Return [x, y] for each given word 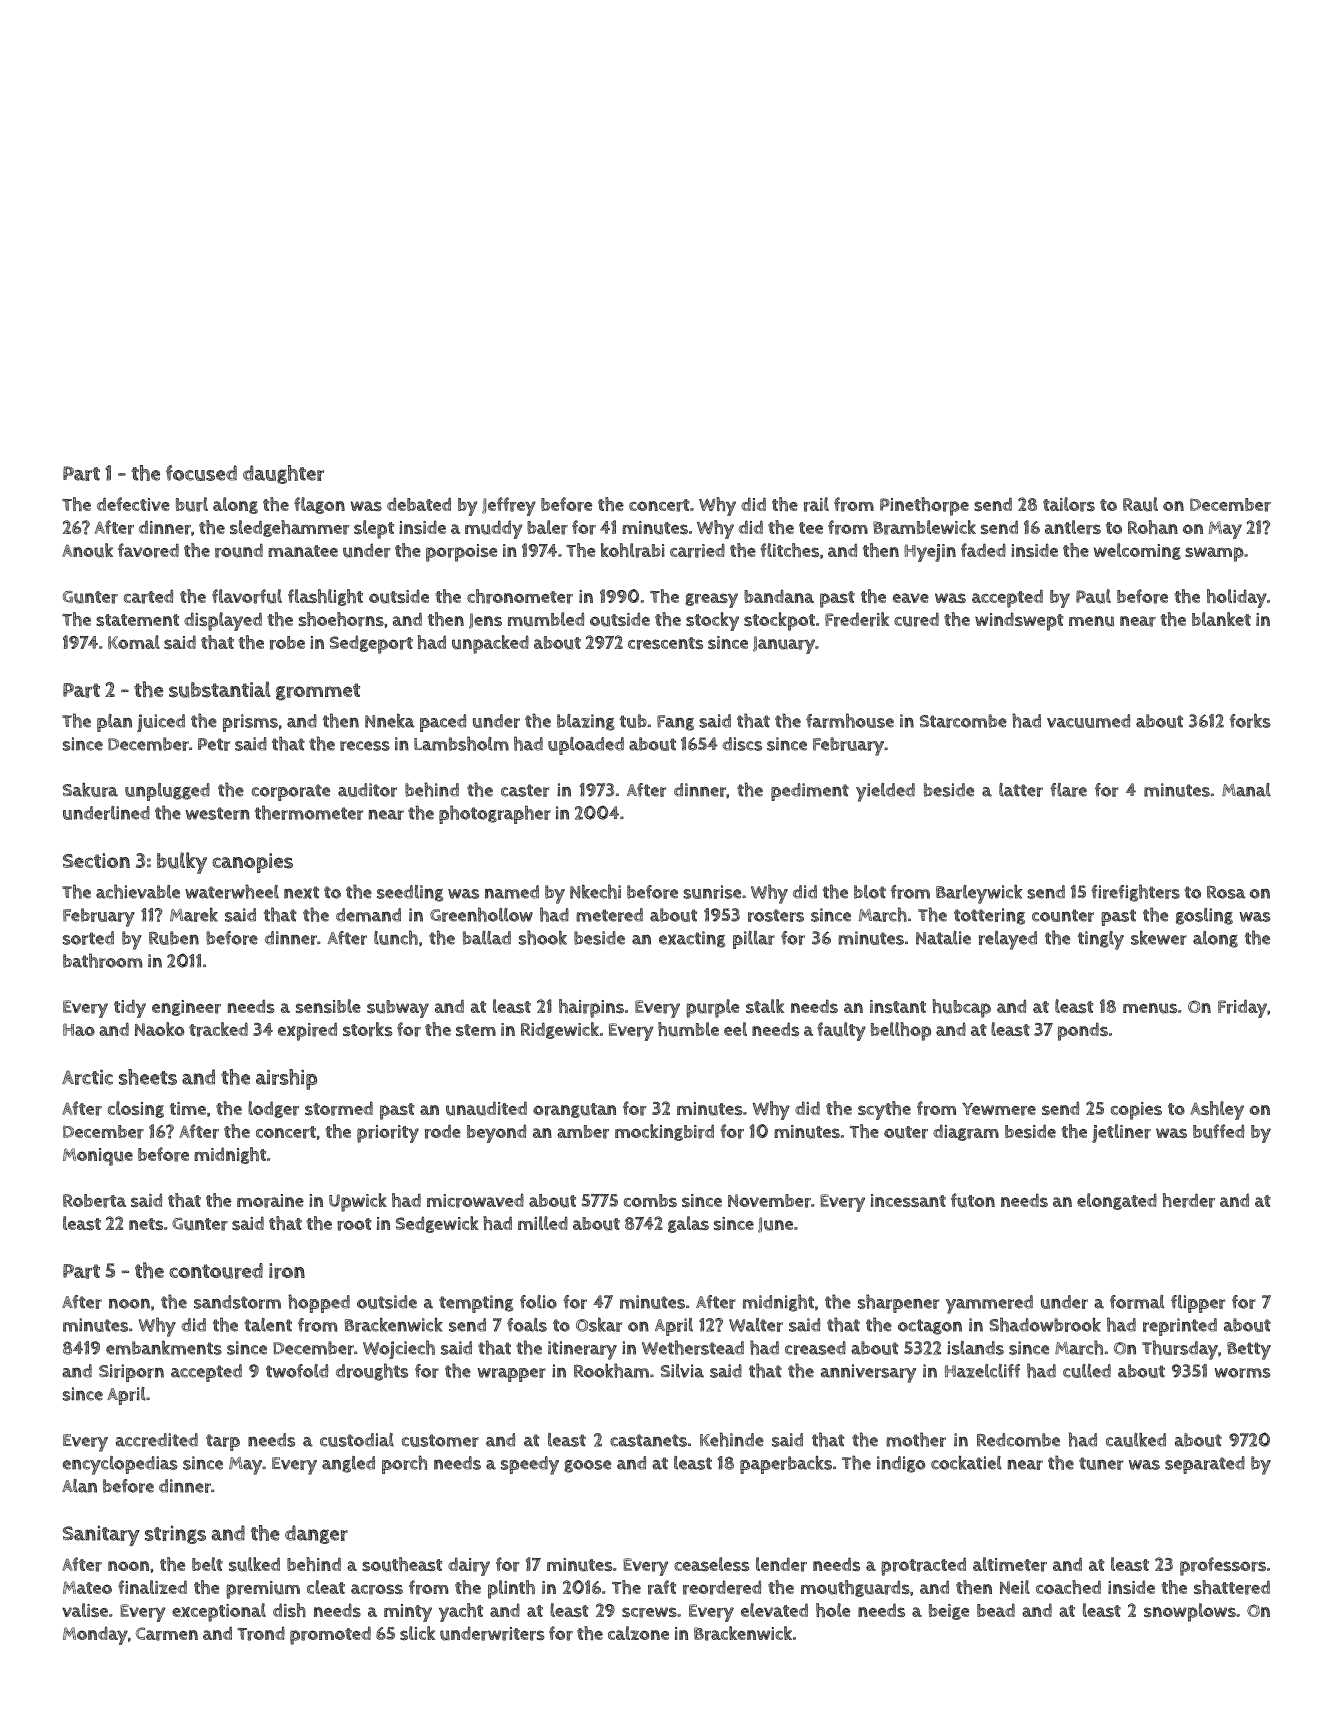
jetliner [1121, 1133]
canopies [252, 863]
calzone [638, 1633]
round [239, 550]
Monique [98, 1157]
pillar [754, 940]
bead [996, 1610]
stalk [765, 1006]
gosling [1204, 916]
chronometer [520, 596]
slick [417, 1633]
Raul [1140, 504]
